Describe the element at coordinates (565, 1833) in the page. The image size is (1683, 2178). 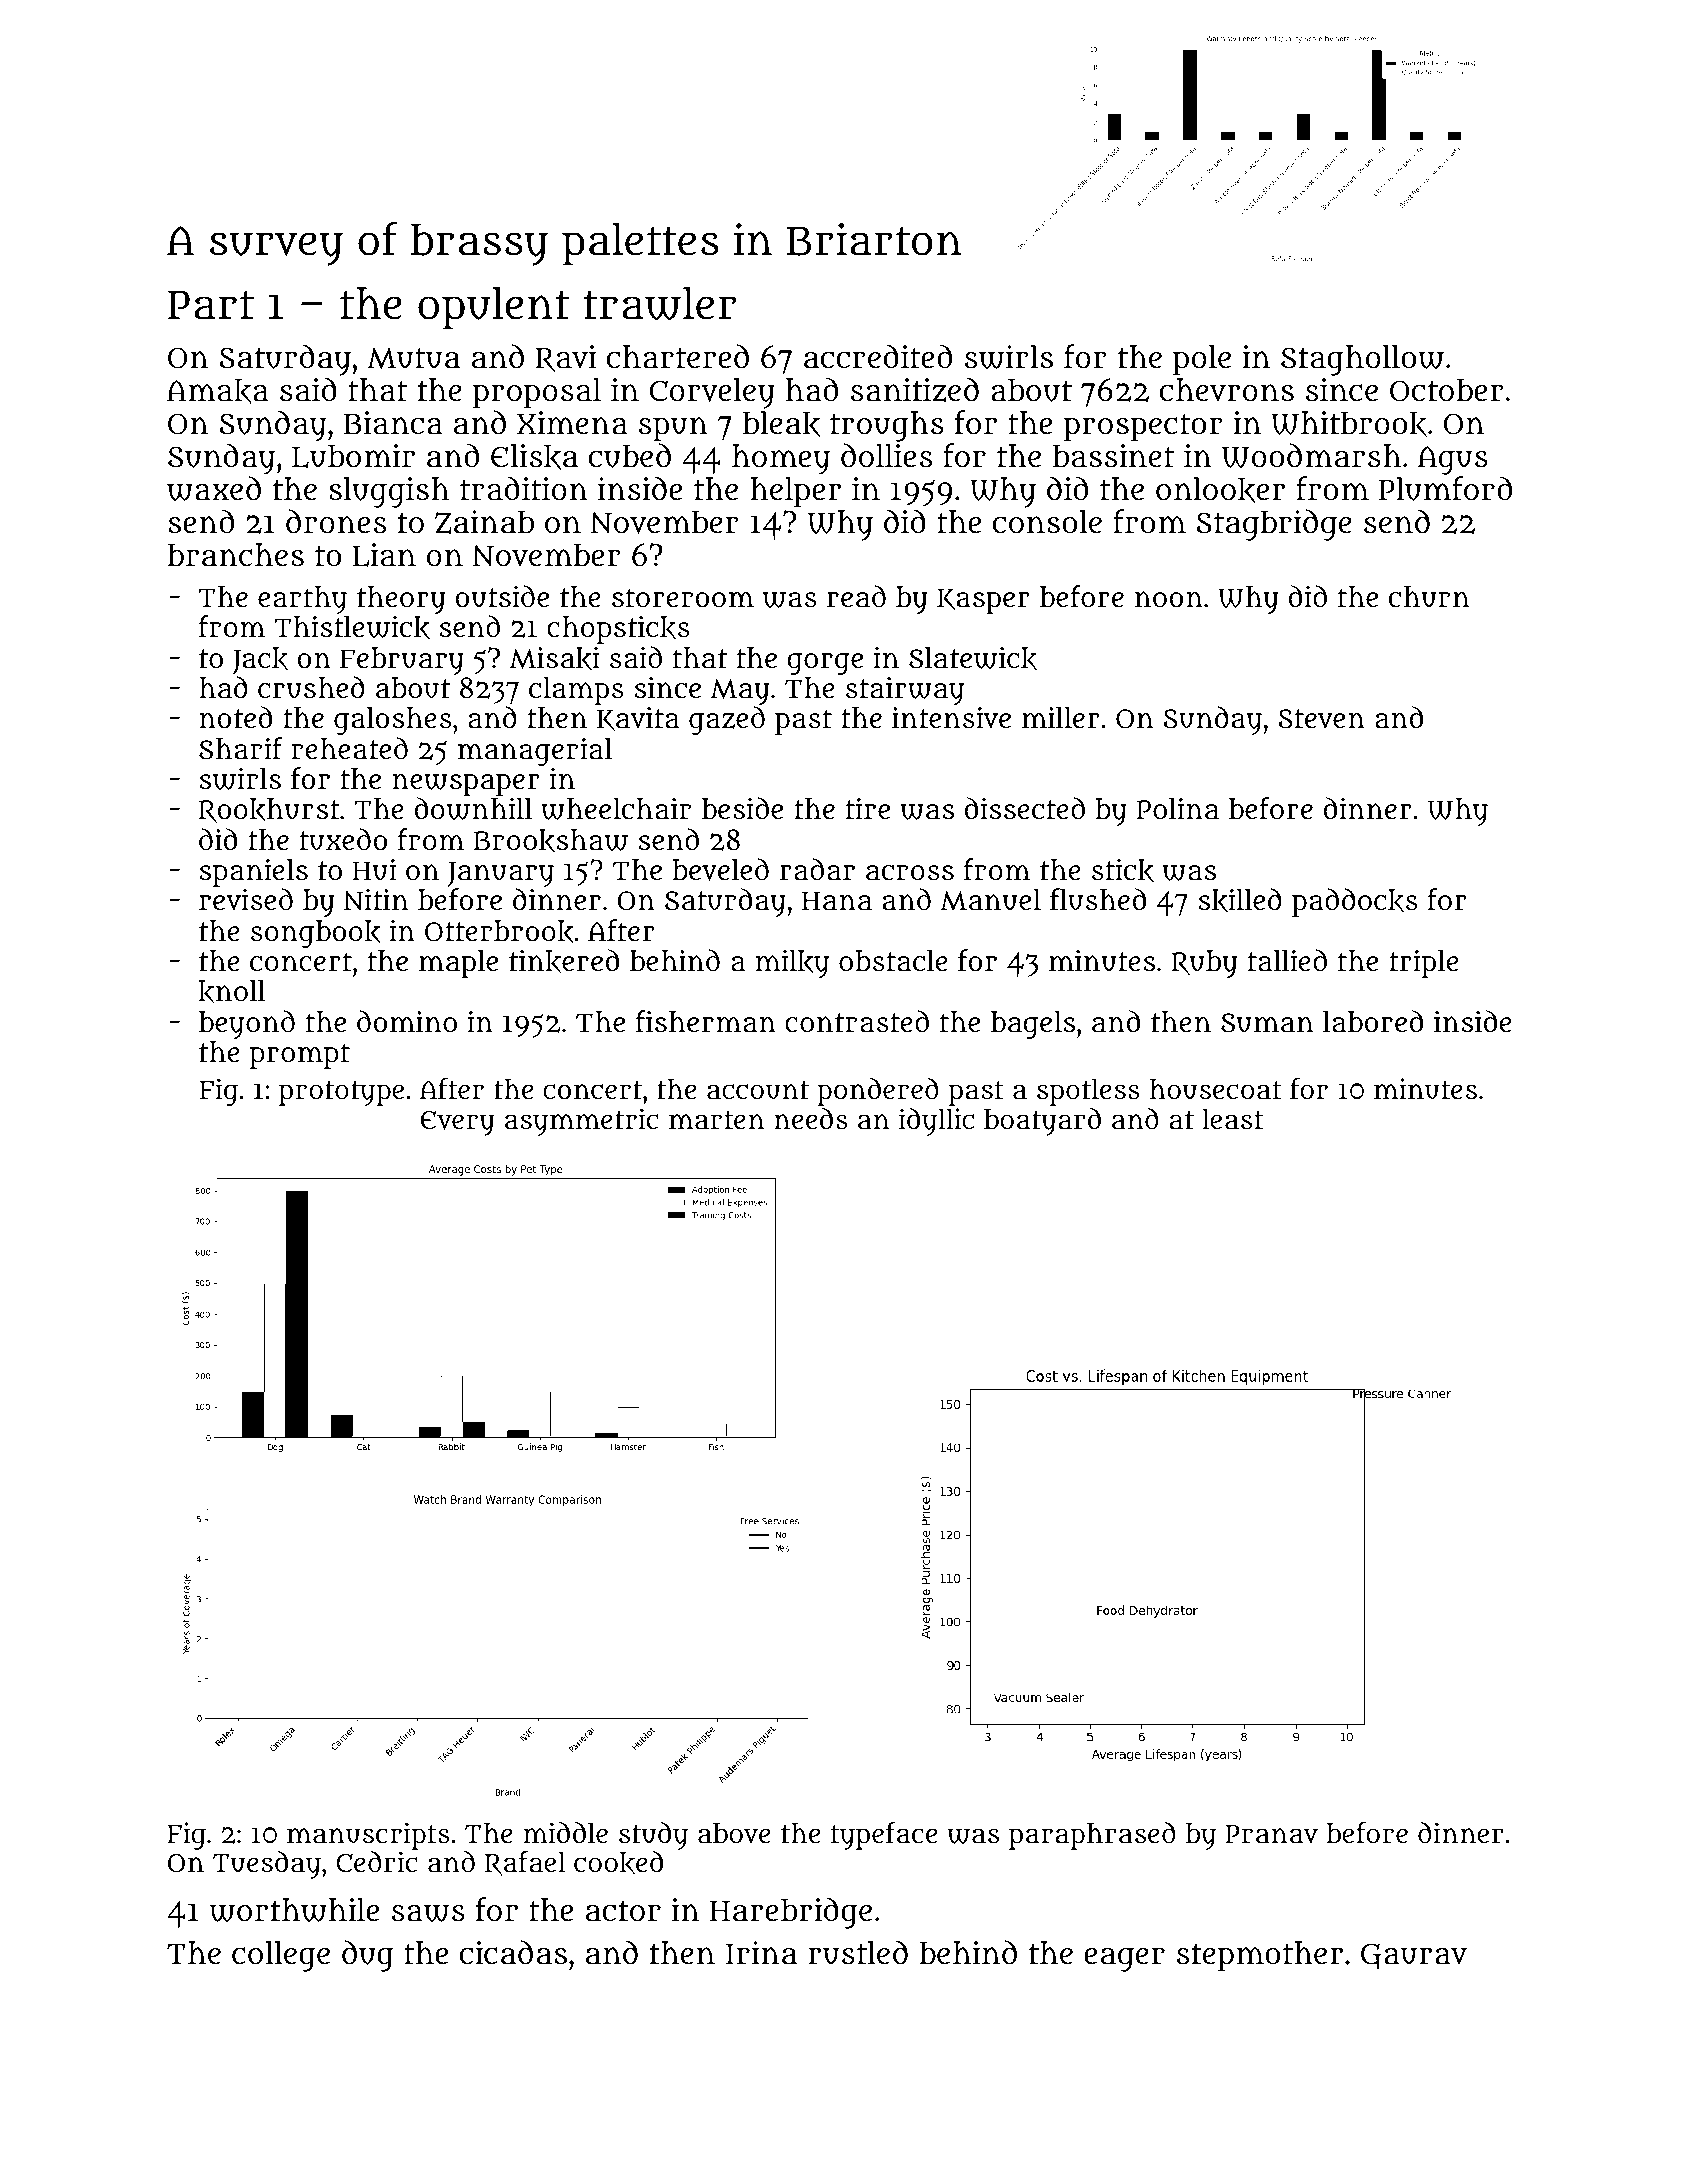
I see `middle` at that location.
